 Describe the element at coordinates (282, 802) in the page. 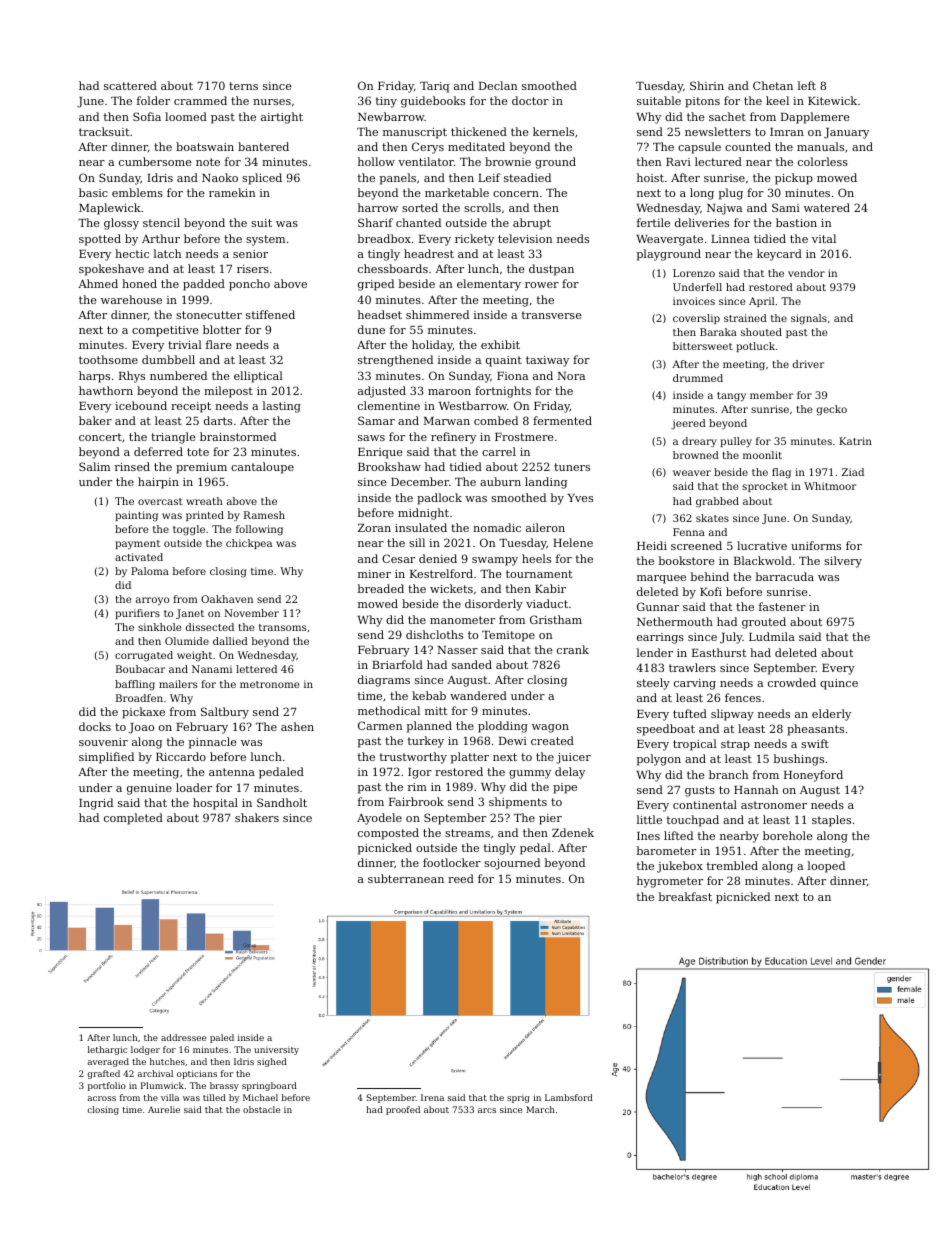

I see `Sandholt` at that location.
